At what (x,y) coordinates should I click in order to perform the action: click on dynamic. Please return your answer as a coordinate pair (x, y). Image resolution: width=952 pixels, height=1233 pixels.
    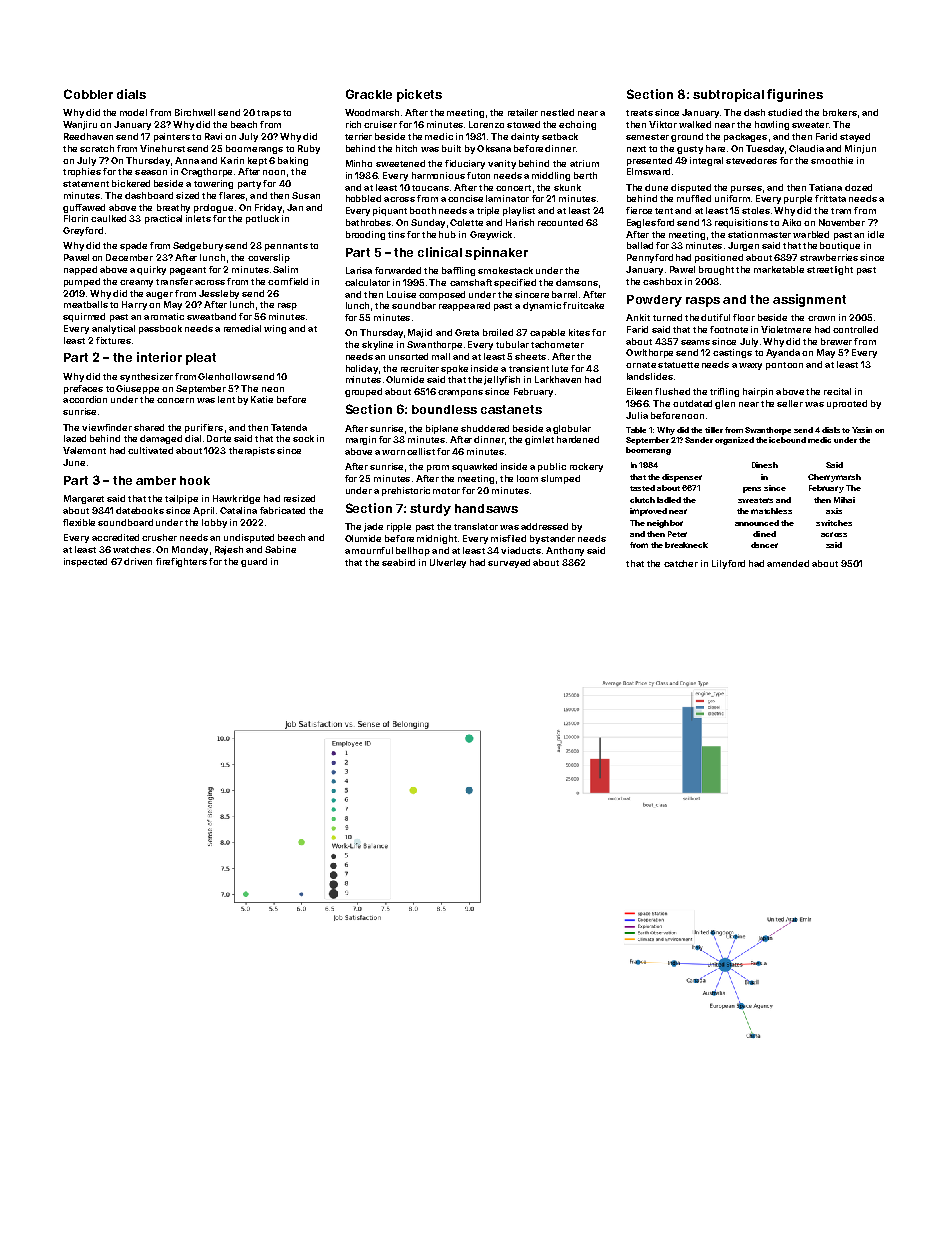
    Looking at the image, I should click on (542, 306).
